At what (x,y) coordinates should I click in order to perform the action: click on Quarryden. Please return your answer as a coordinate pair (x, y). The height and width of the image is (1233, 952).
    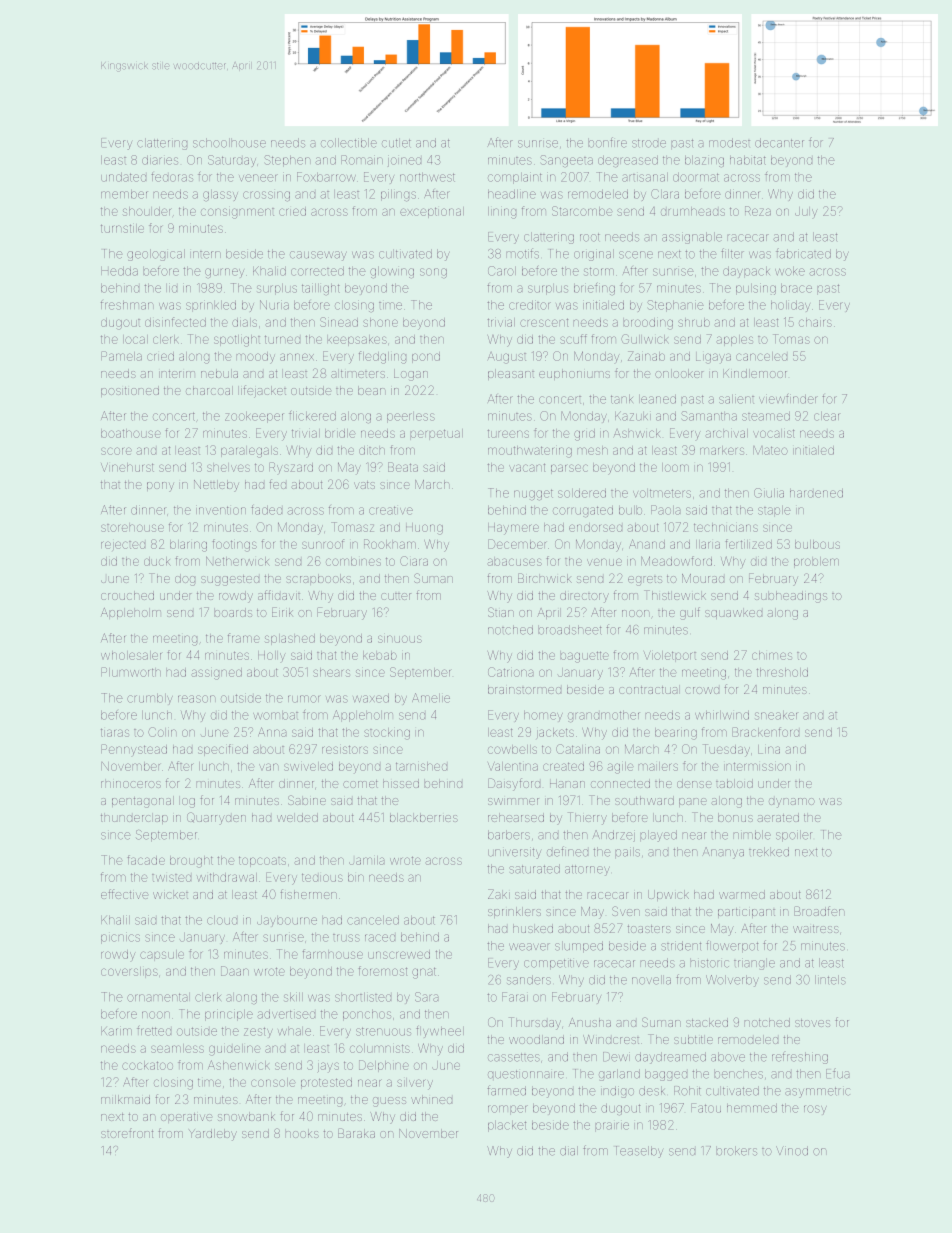
    Looking at the image, I should click on (216, 818).
